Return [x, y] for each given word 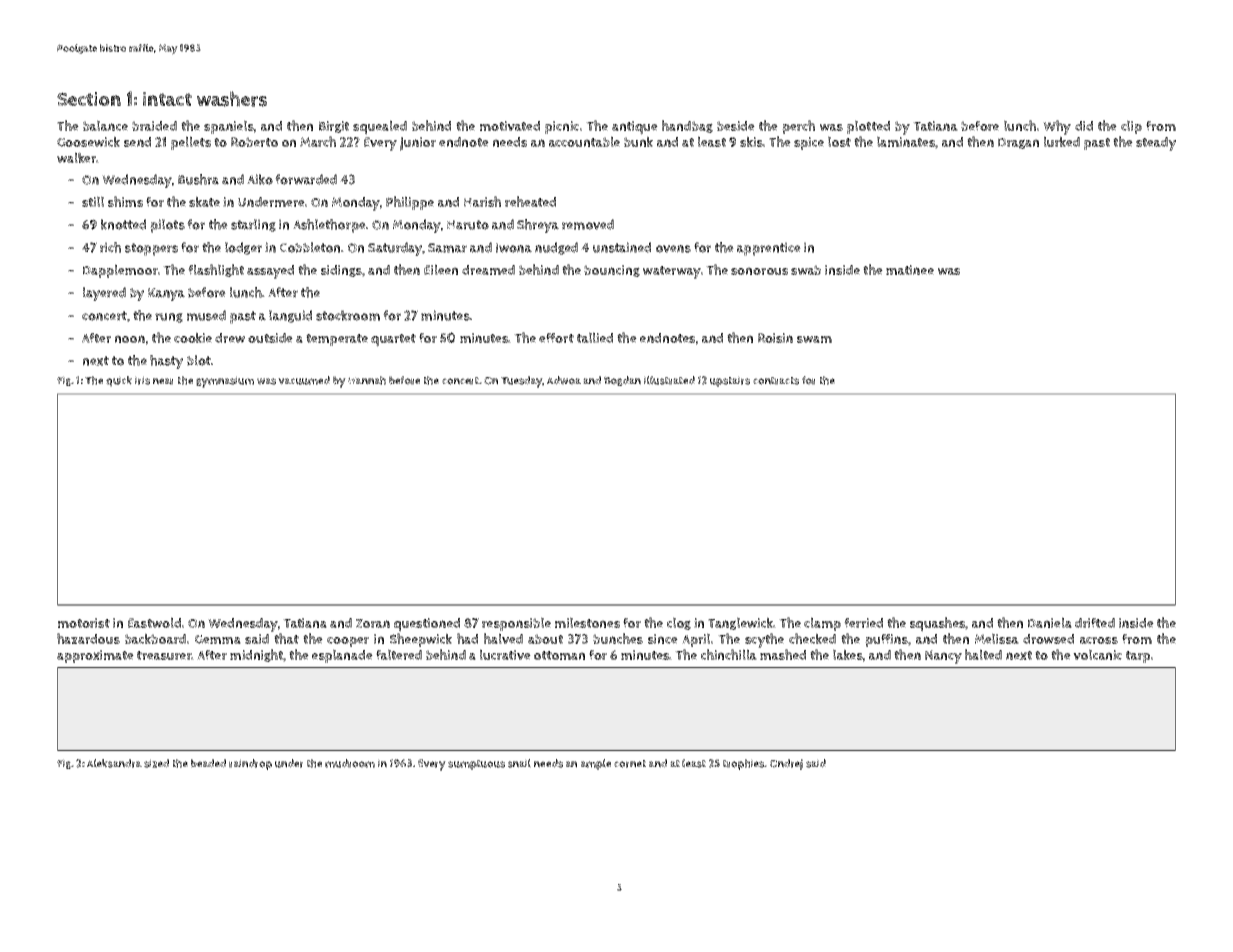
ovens [673, 249]
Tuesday [521, 382]
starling [253, 225]
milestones [587, 622]
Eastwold [154, 622]
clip [1131, 127]
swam [814, 339]
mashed [783, 654]
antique [635, 128]
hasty [166, 362]
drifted [1095, 623]
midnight [256, 655]
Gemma [218, 639]
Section [89, 99]
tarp [1138, 657]
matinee [910, 270]
